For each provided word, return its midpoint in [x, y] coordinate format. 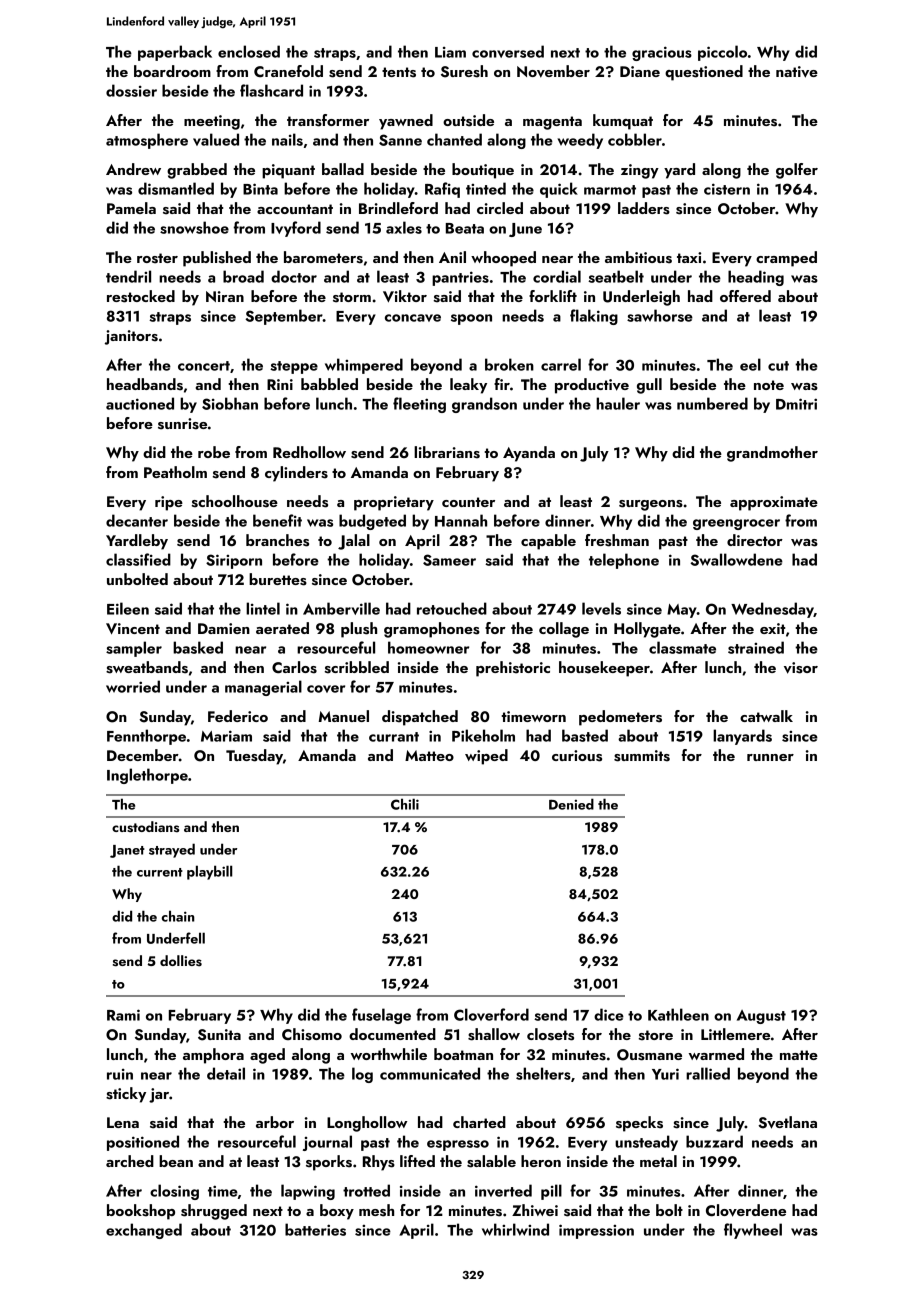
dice [609, 1014]
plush [359, 630]
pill [551, 1192]
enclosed [249, 51]
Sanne [400, 140]
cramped [786, 259]
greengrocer [736, 524]
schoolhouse [235, 501]
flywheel [753, 1231]
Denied [571, 804]
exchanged [144, 1231]
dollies [181, 961]
